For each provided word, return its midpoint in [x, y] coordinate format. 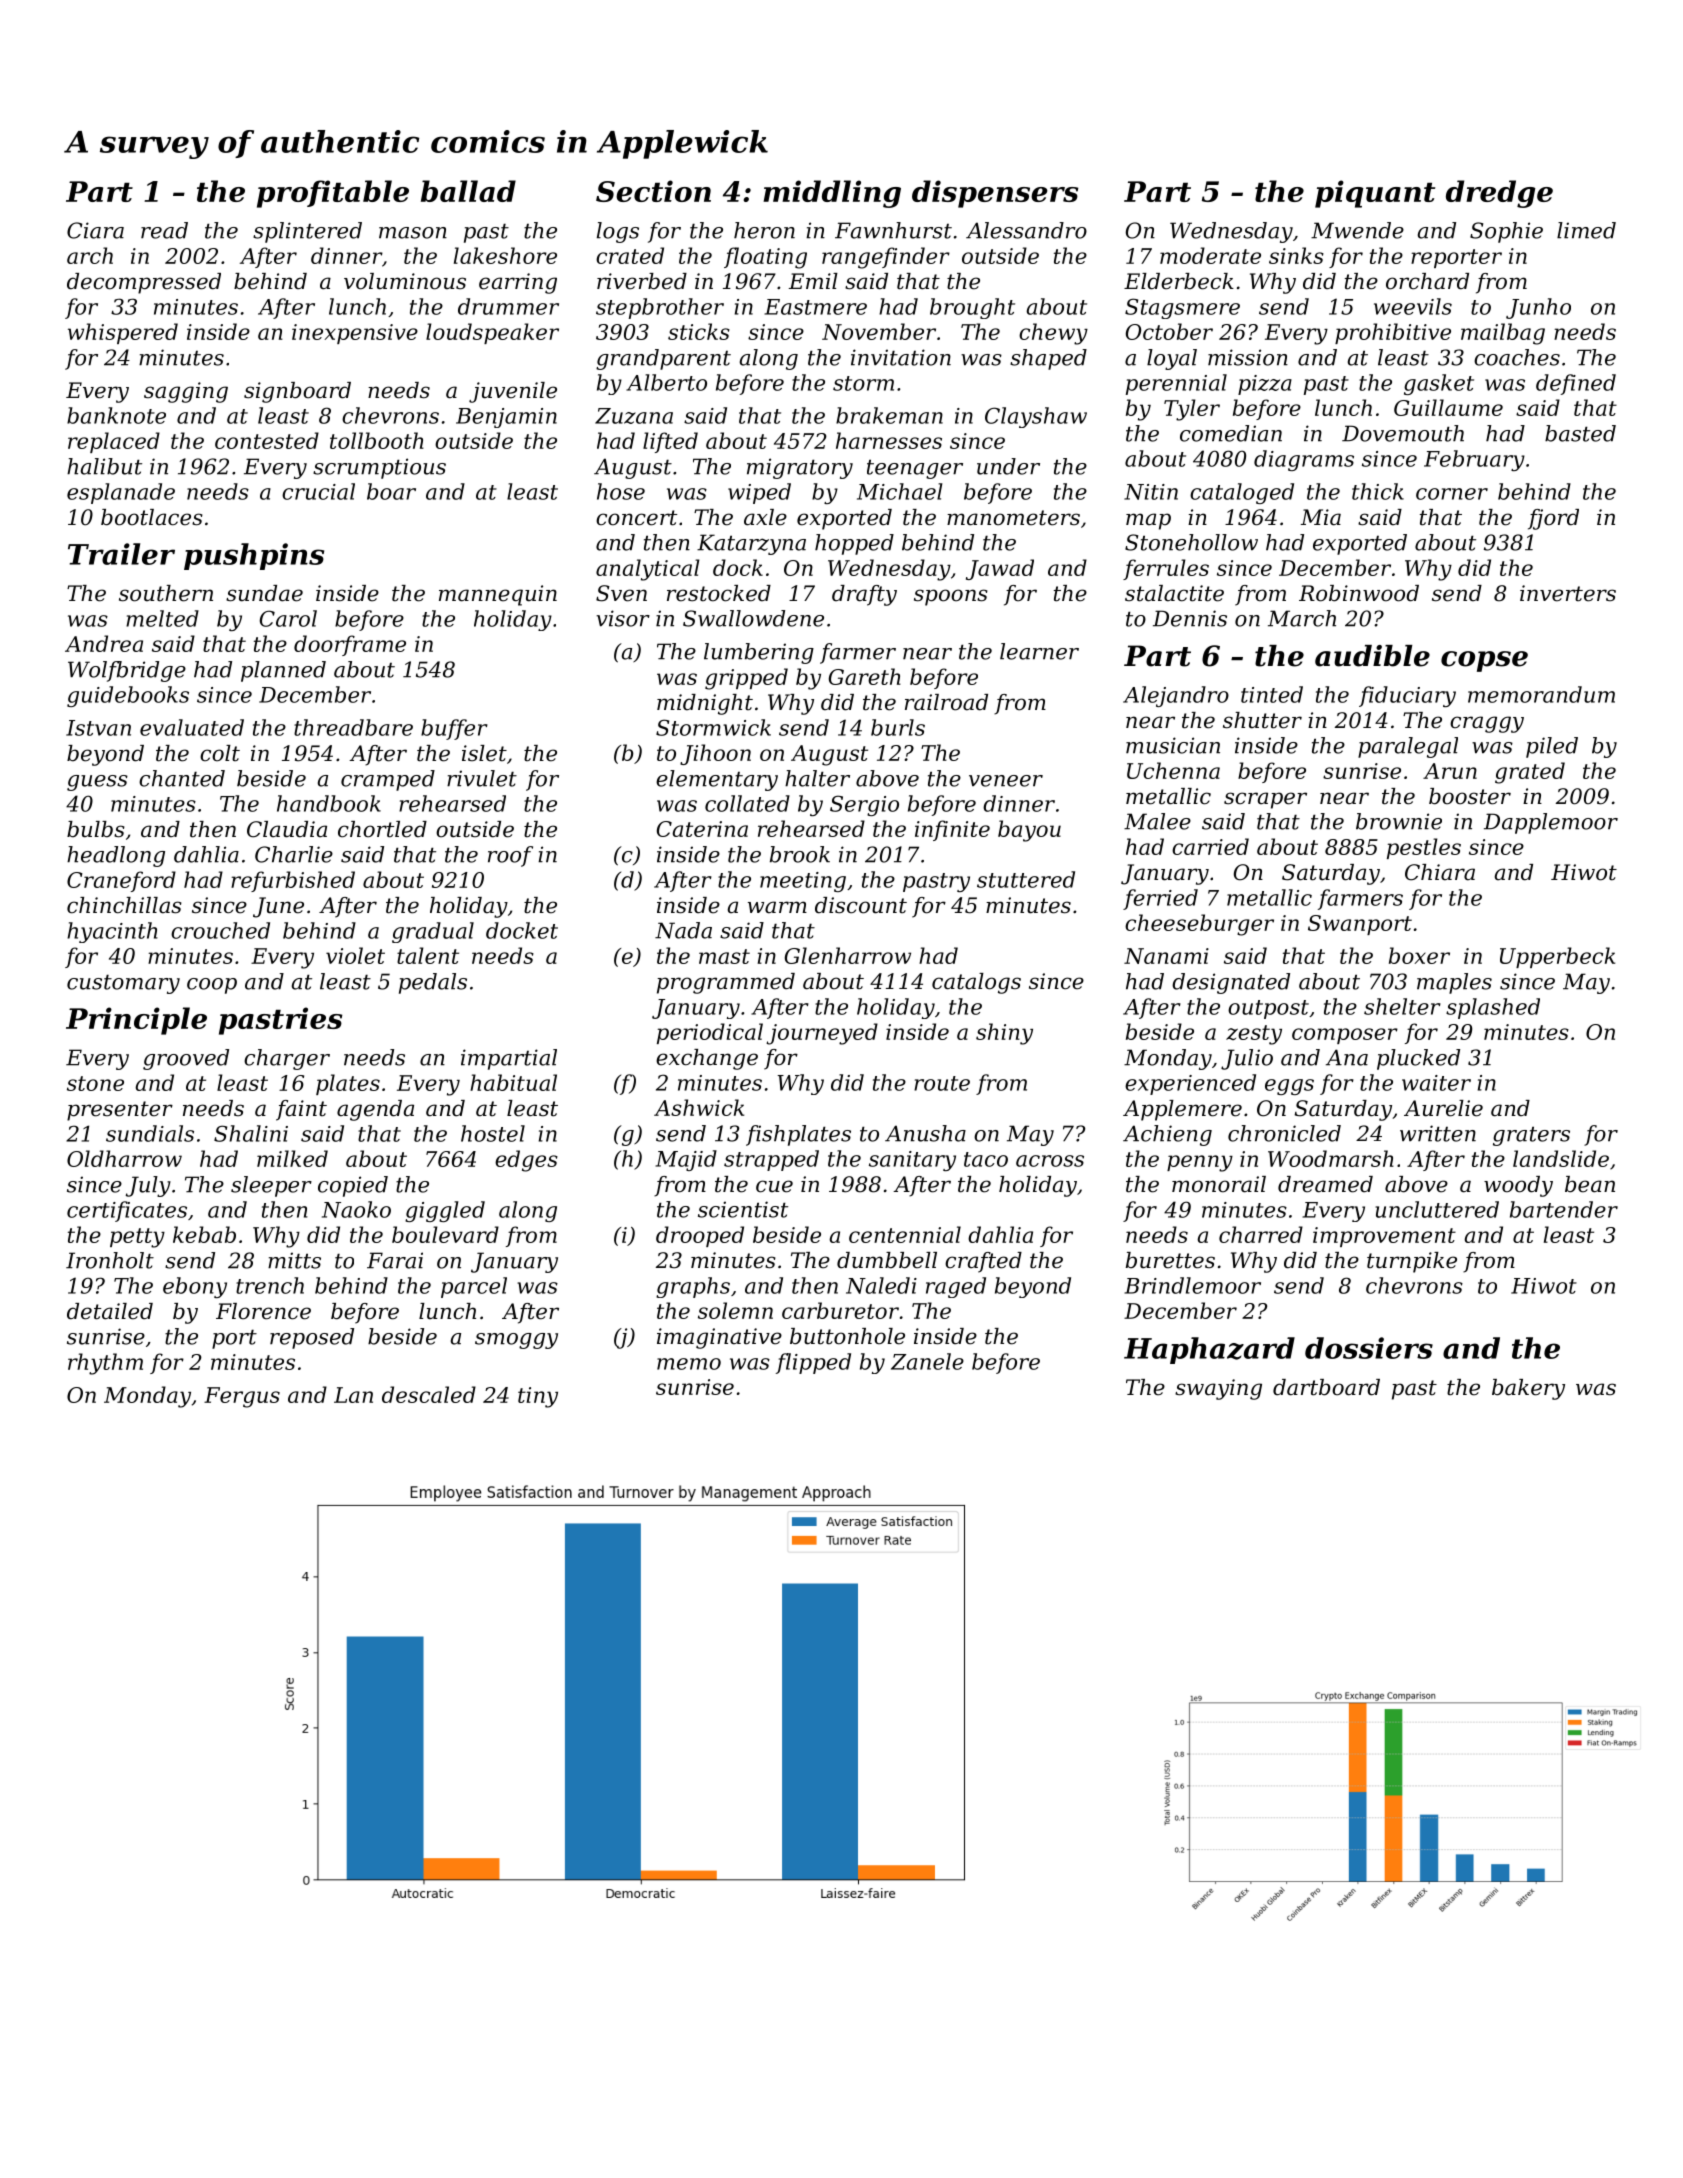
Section [653, 191]
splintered [307, 232]
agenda [375, 1110]
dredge [1499, 194]
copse [1484, 661]
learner [1039, 651]
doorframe [350, 645]
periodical [710, 1033]
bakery [1528, 1389]
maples [1454, 983]
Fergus [242, 1397]
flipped [813, 1363]
